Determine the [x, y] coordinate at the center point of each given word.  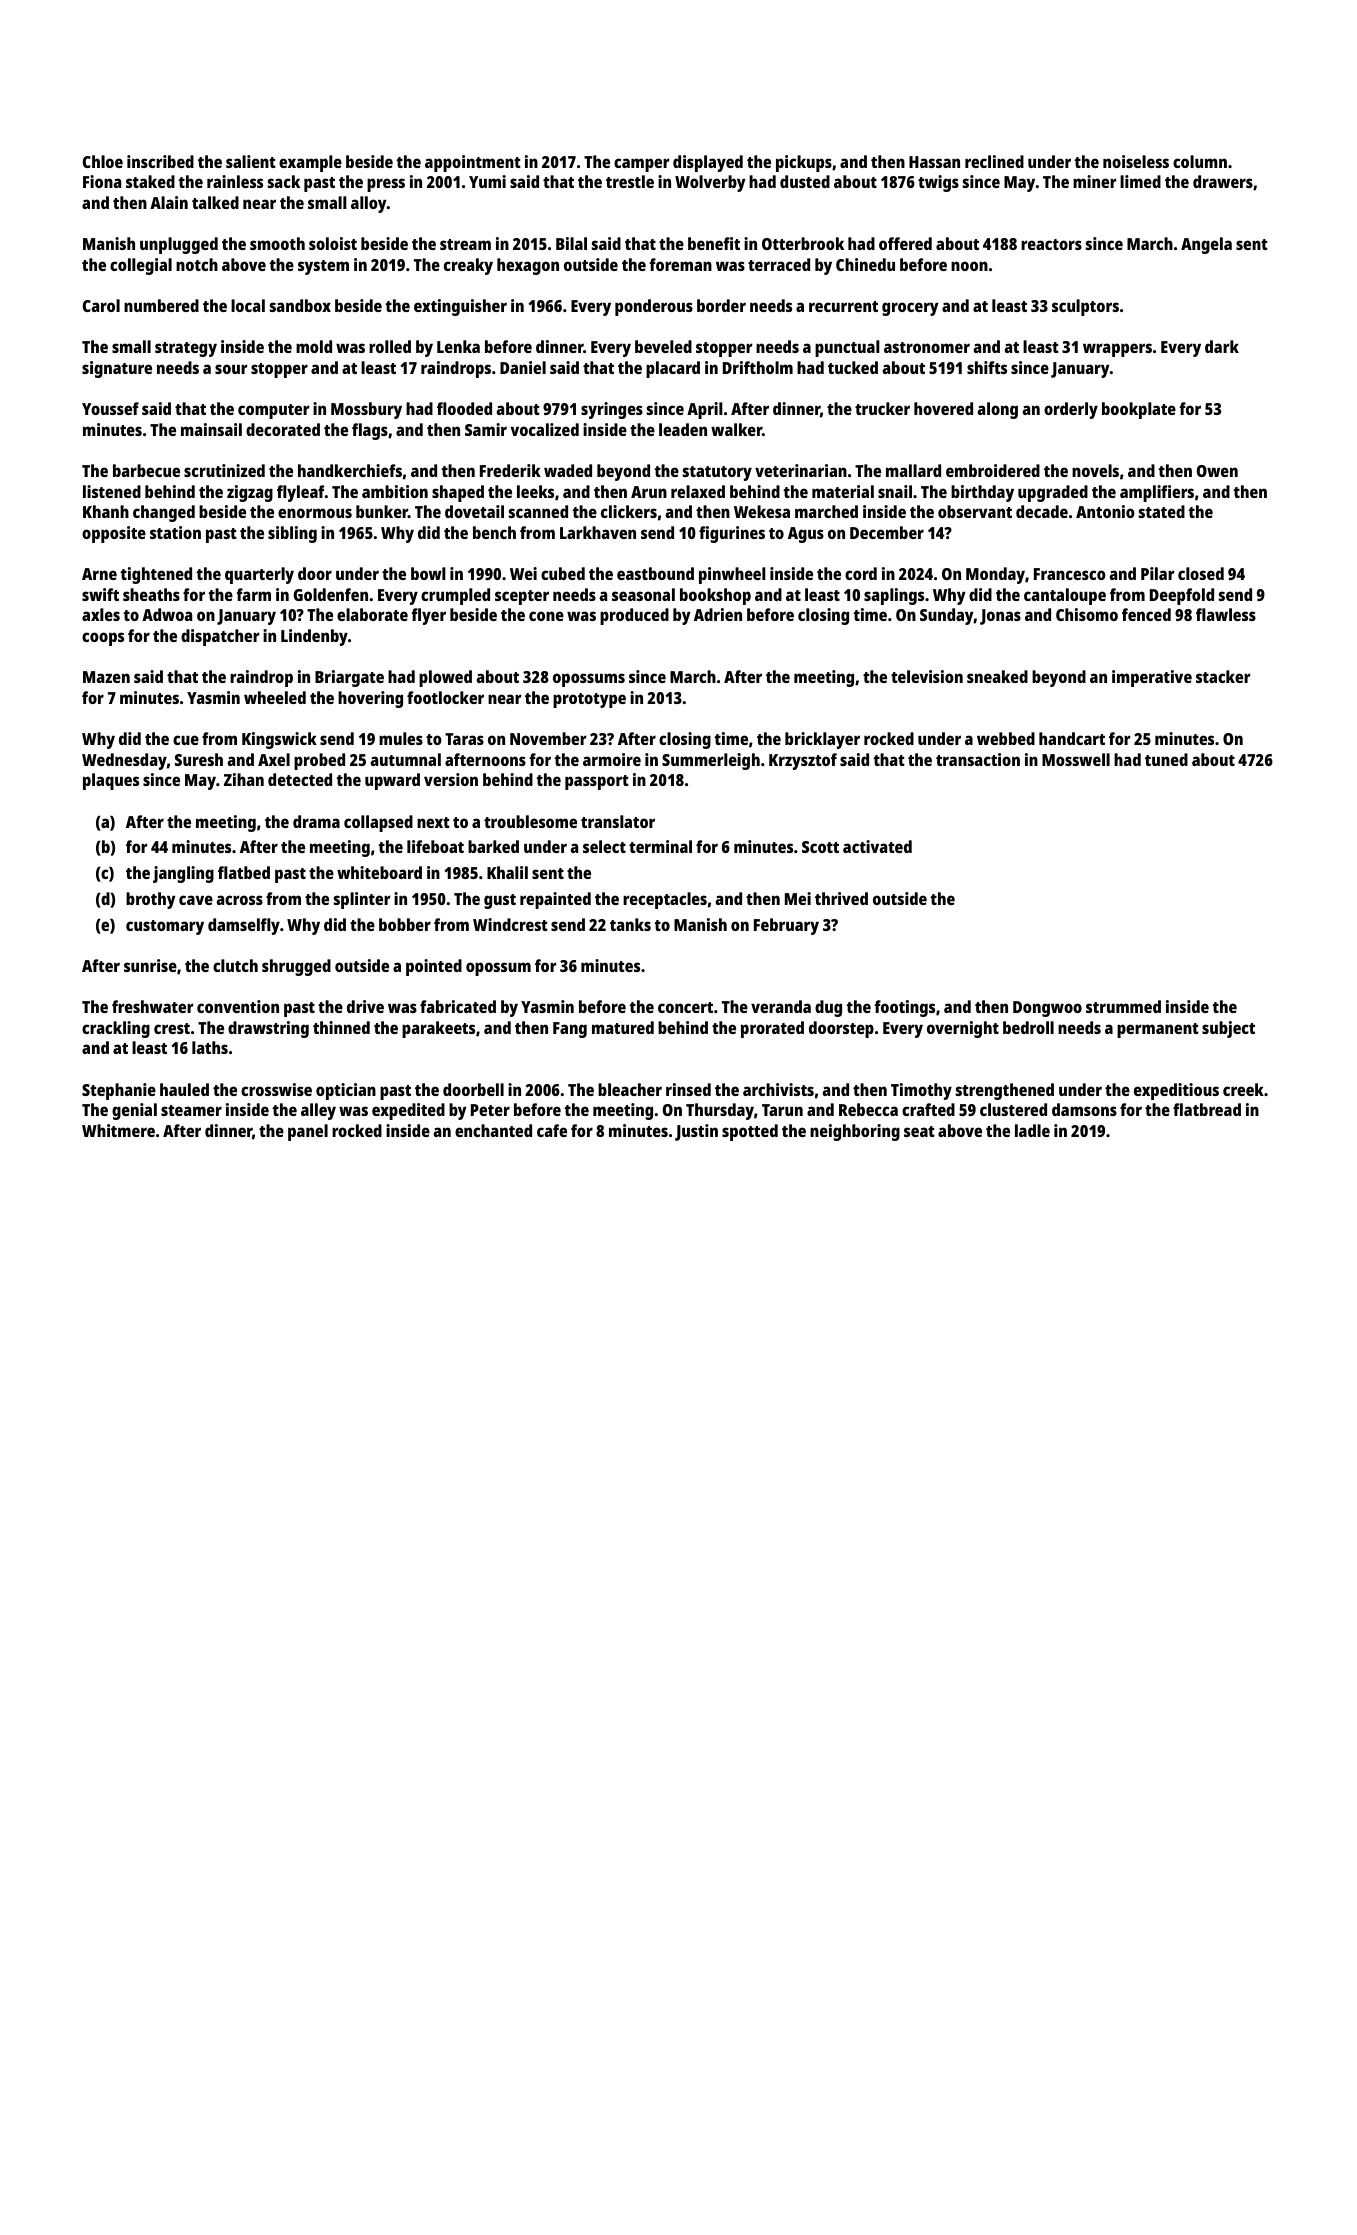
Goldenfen [330, 594]
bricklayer [822, 740]
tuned [1166, 759]
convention [238, 1006]
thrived [841, 898]
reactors [1051, 244]
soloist [333, 243]
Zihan [244, 779]
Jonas [1000, 617]
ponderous [654, 307]
